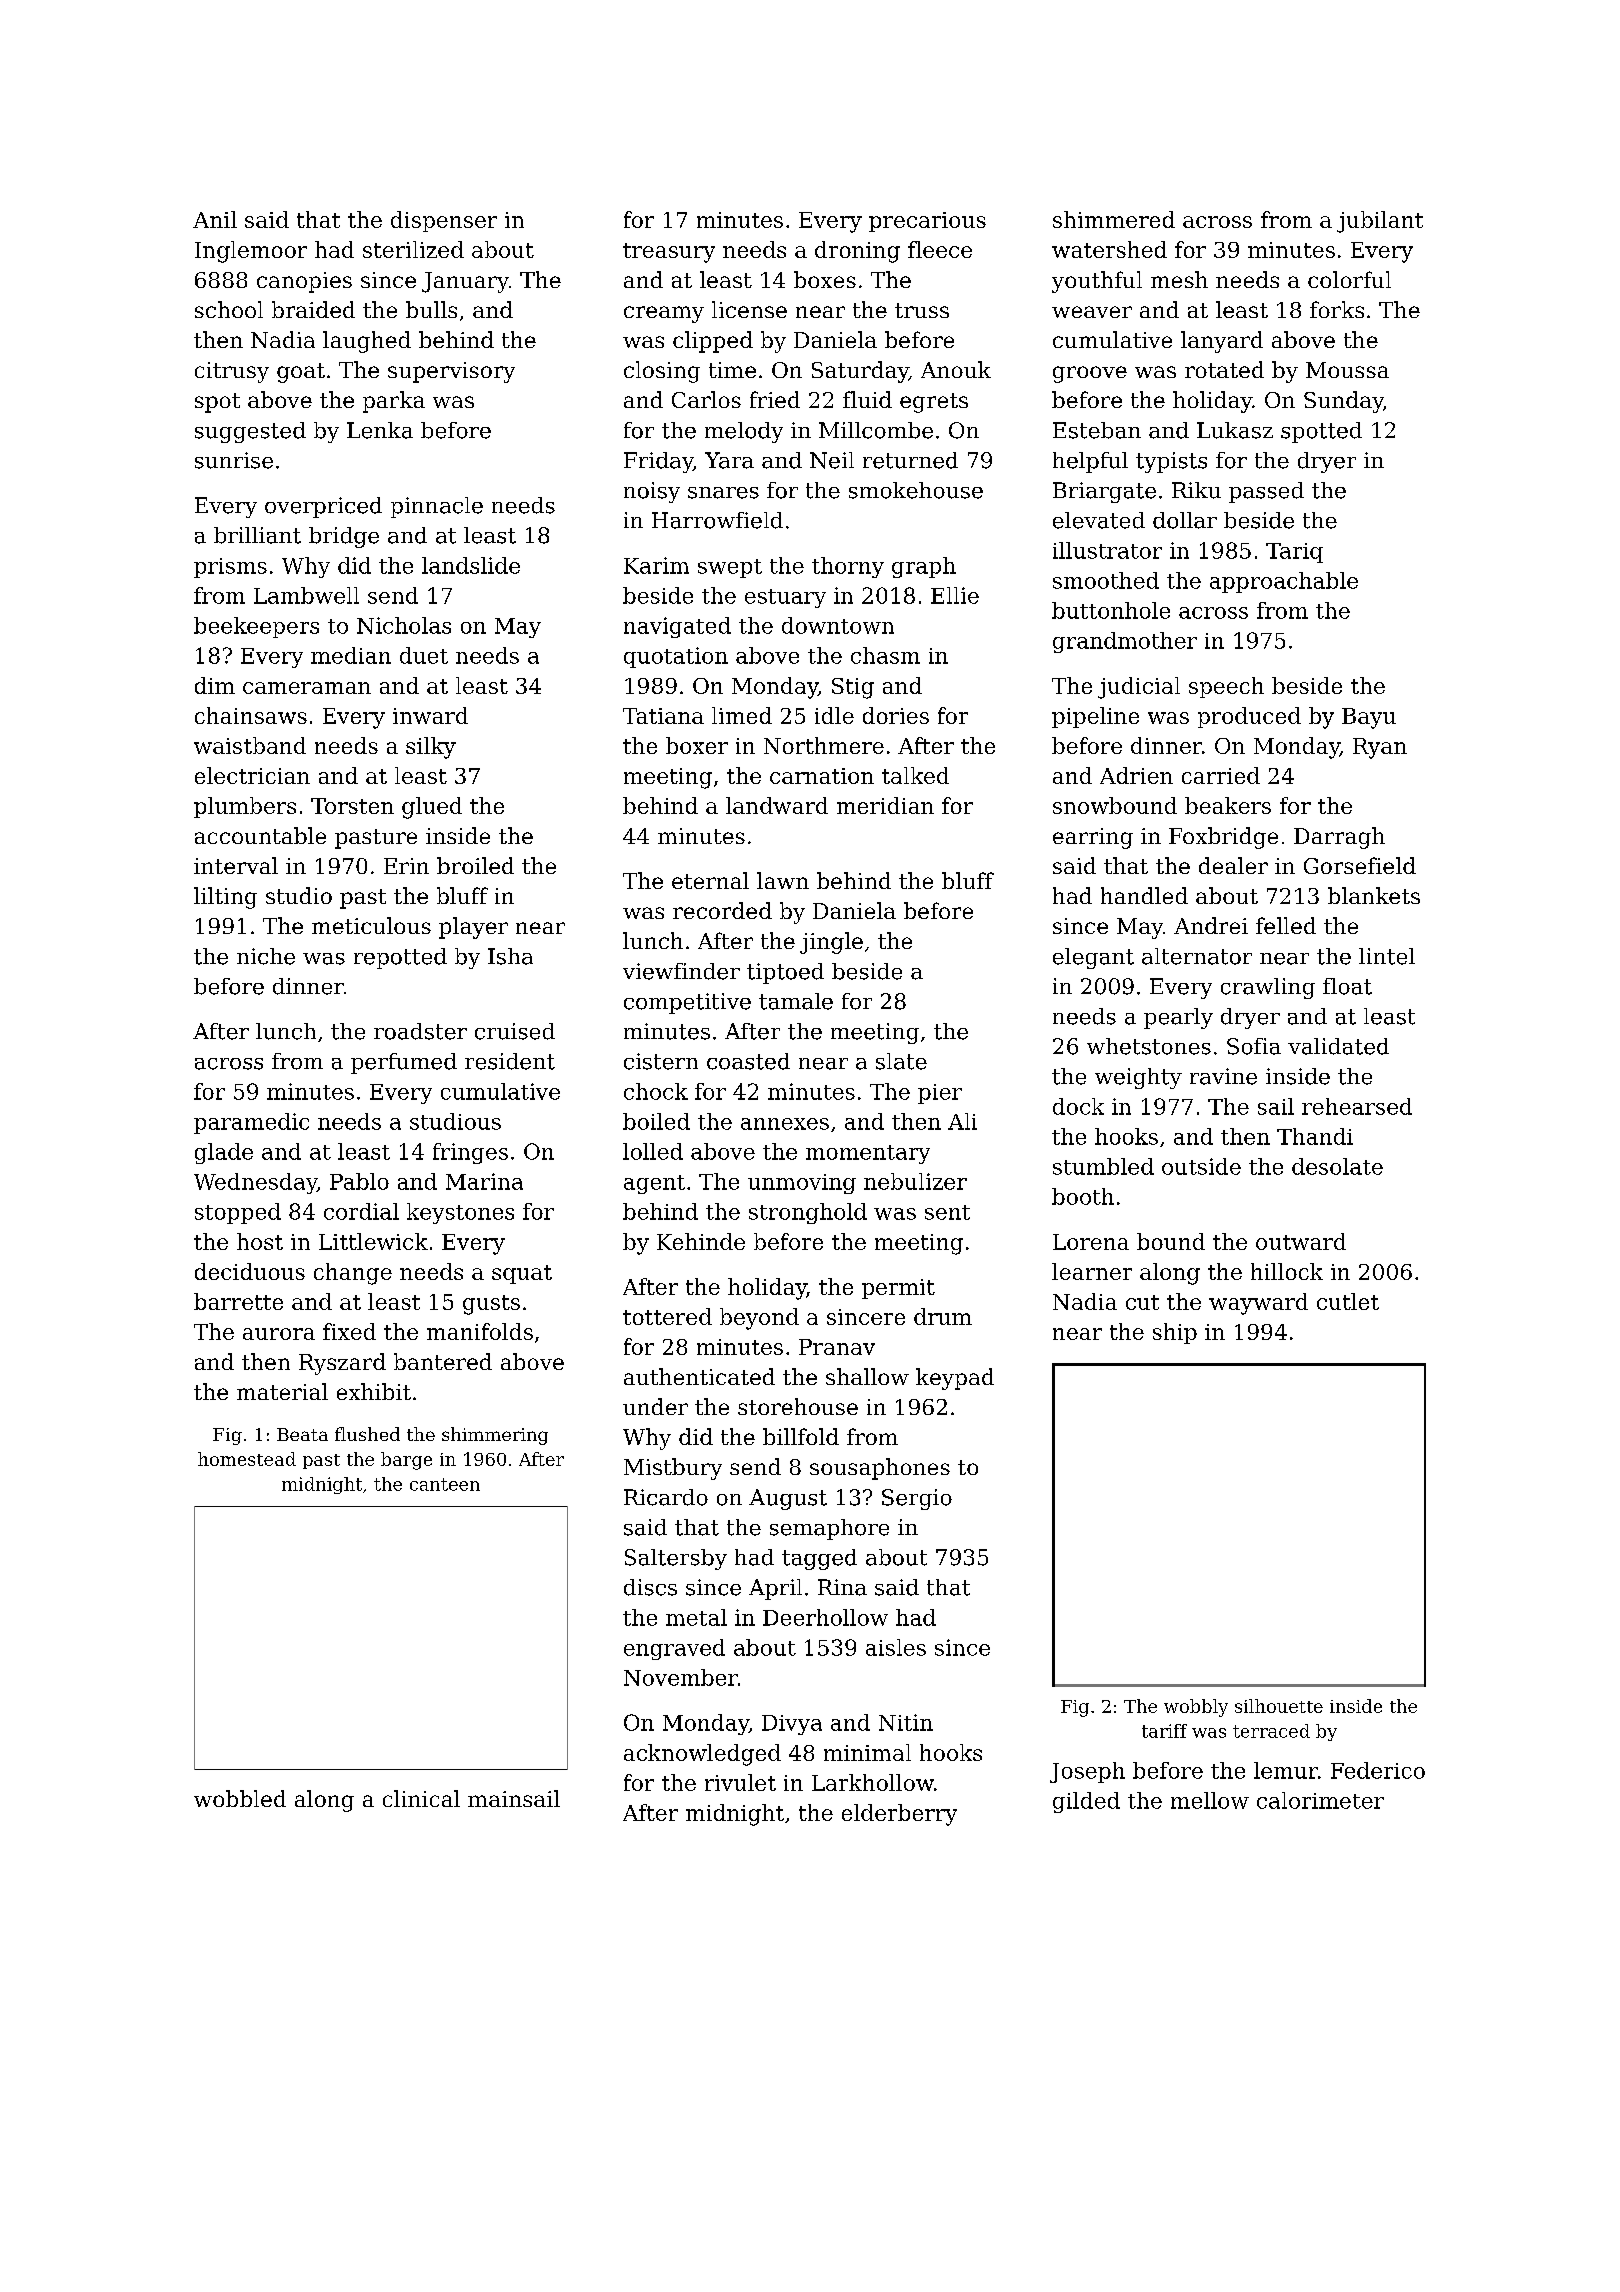  I want to click on accountable, so click(260, 835).
